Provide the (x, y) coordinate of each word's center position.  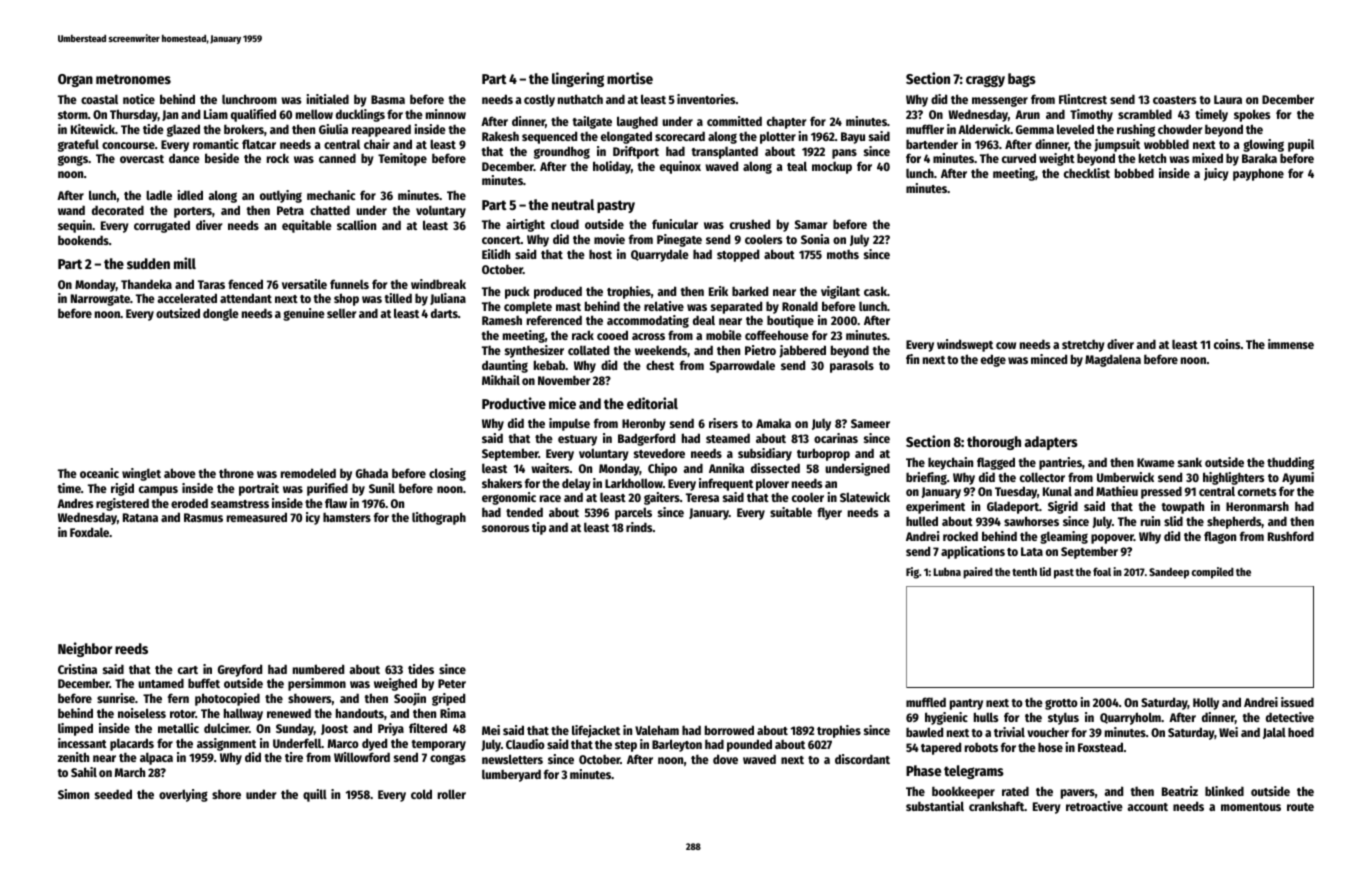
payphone (1258, 174)
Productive (514, 403)
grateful (78, 145)
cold (421, 794)
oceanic (99, 473)
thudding (1290, 463)
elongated (626, 137)
